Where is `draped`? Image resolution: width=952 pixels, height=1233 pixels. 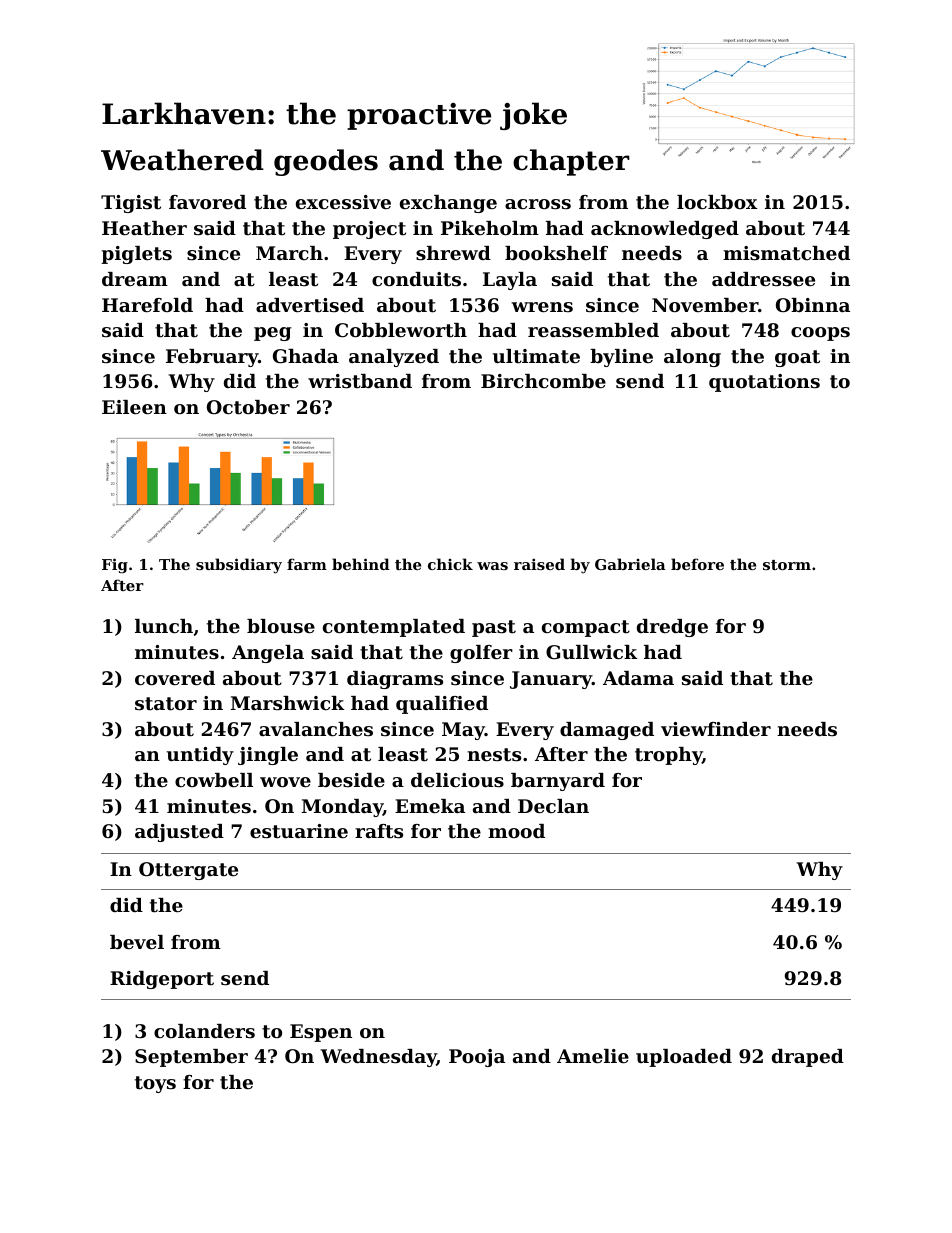 draped is located at coordinates (808, 1058).
